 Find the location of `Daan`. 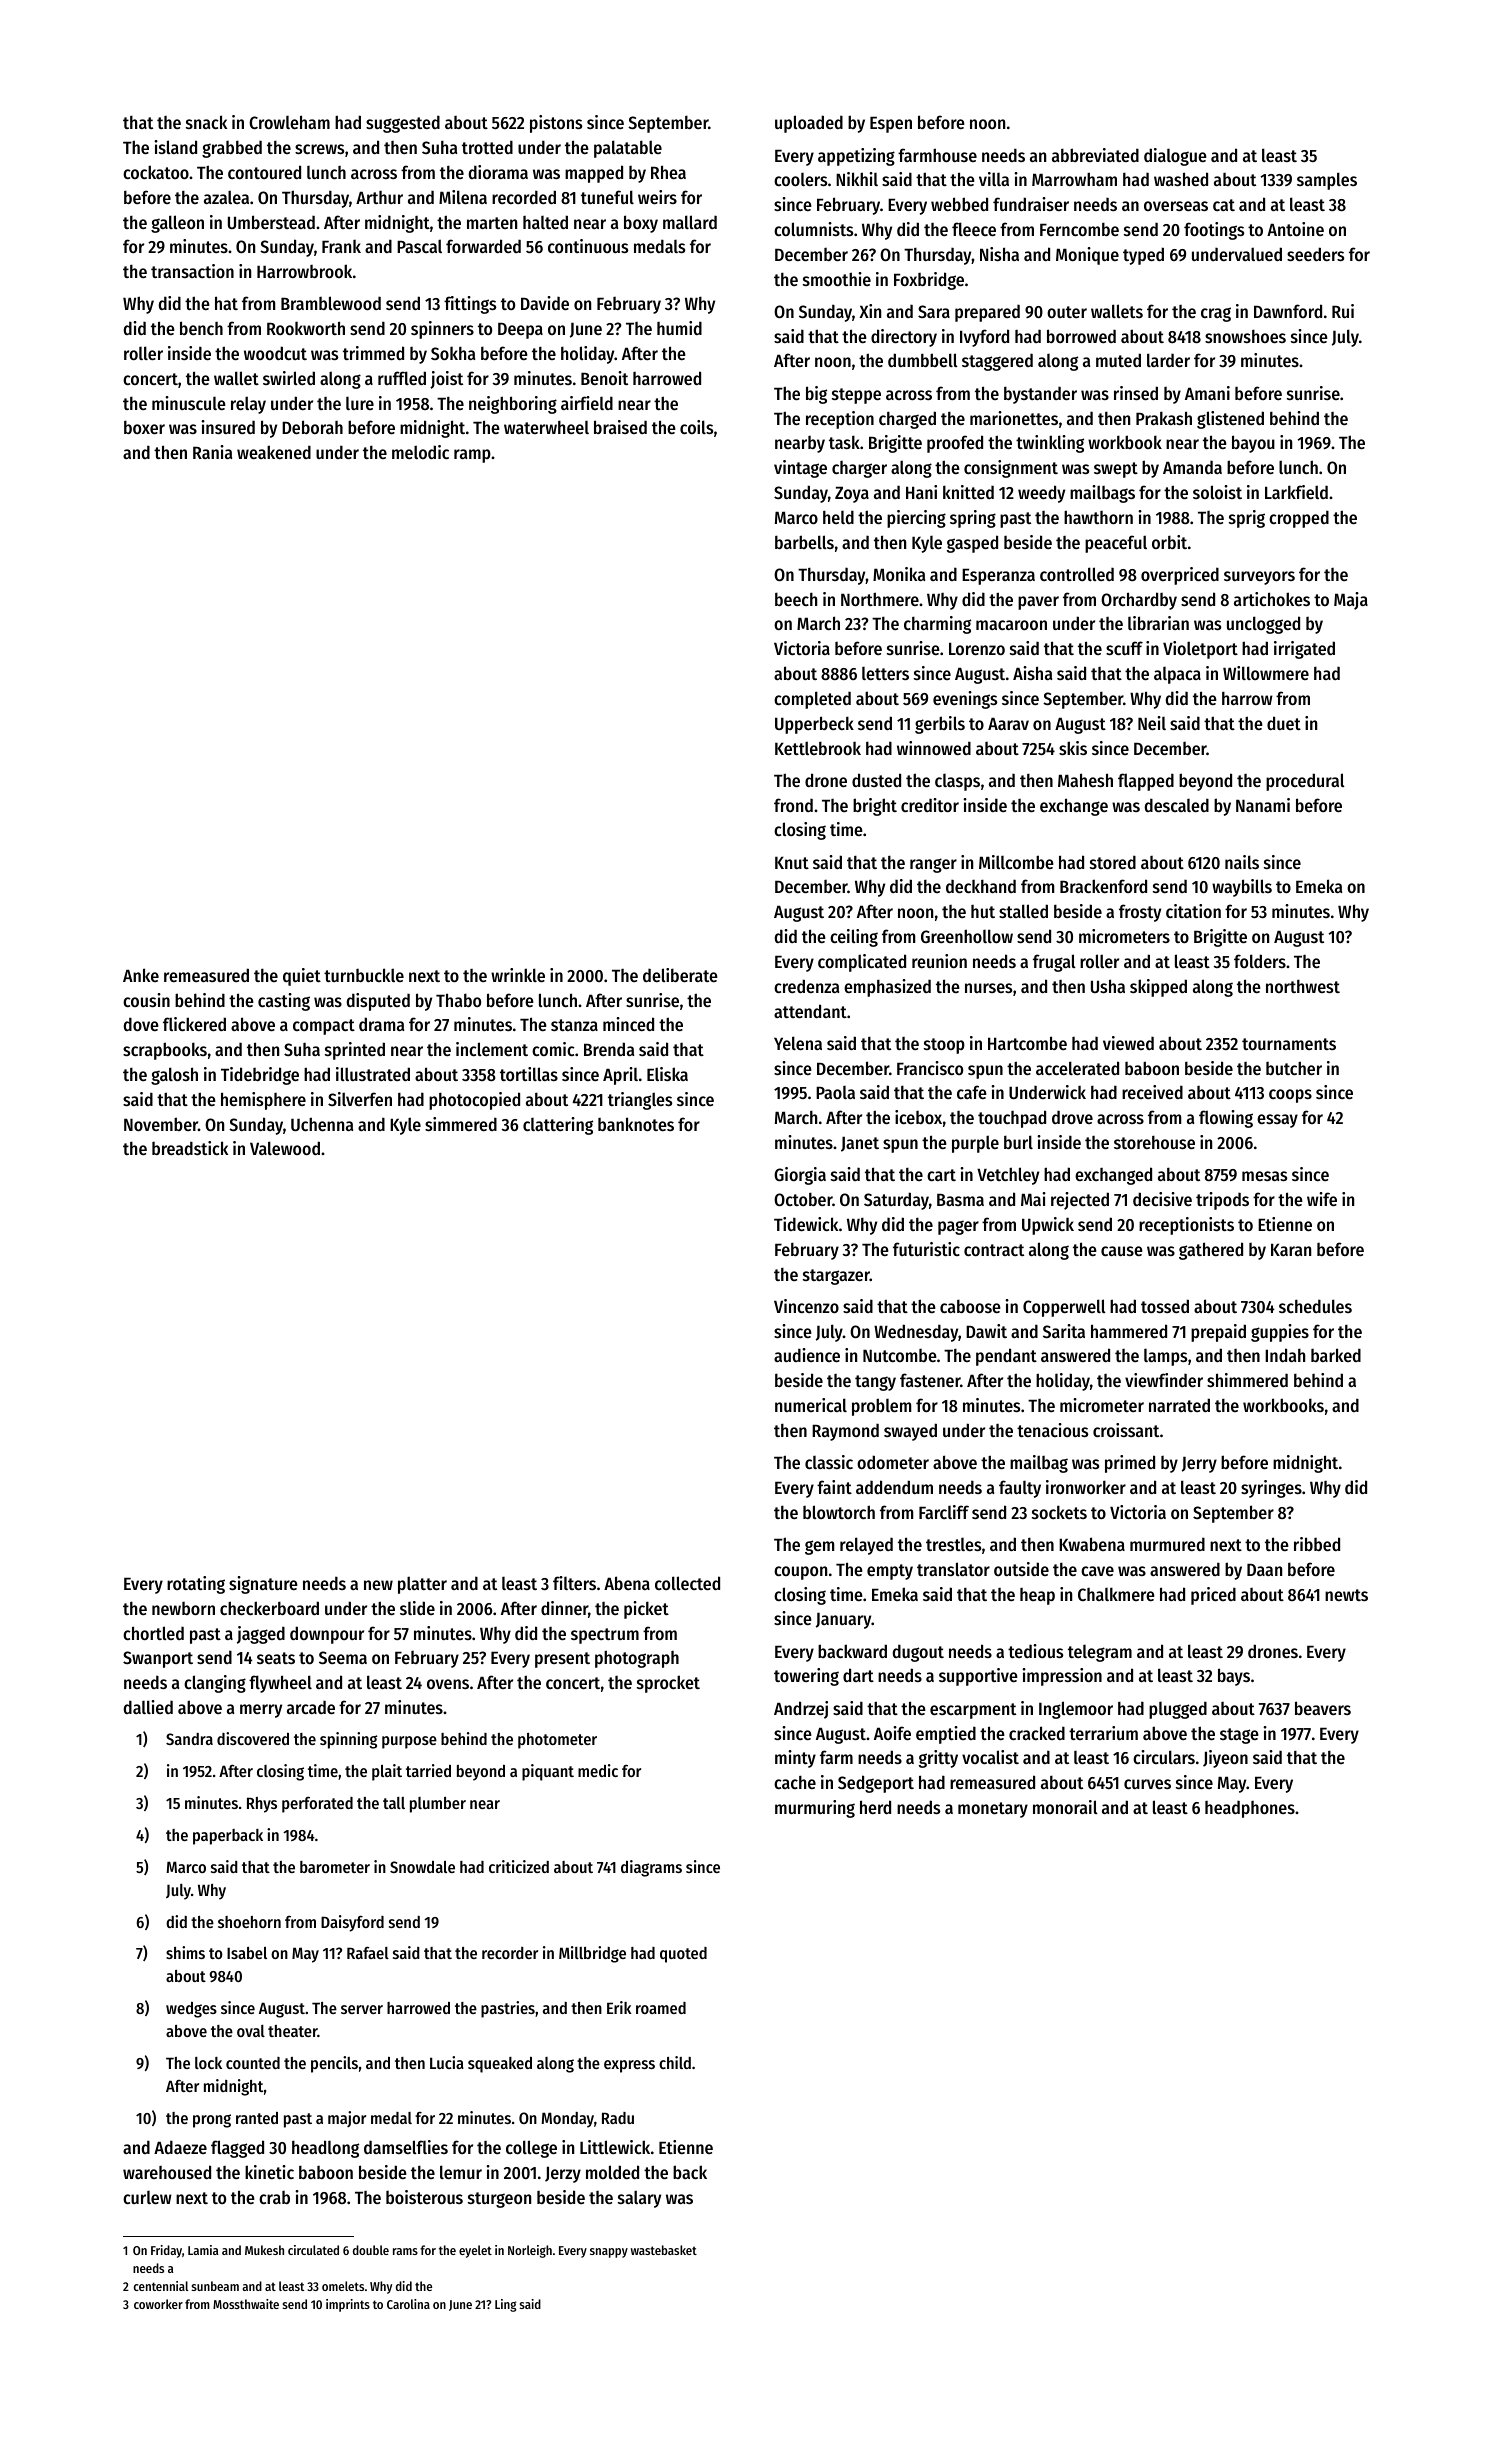

Daan is located at coordinates (1264, 1569).
